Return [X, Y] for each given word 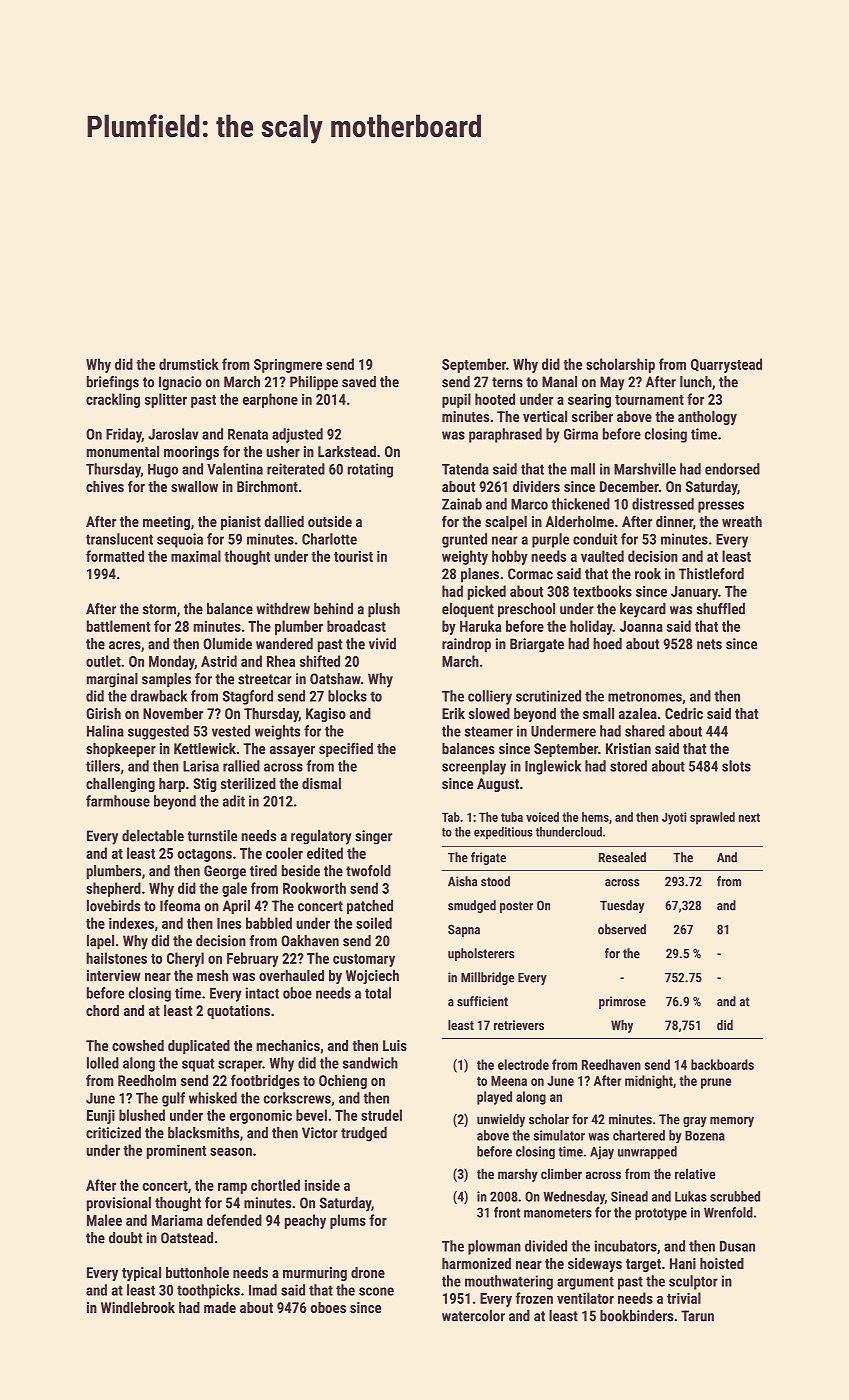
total [378, 993]
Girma [581, 434]
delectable [153, 836]
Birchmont [267, 486]
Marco [529, 504]
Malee [104, 1220]
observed [622, 929]
